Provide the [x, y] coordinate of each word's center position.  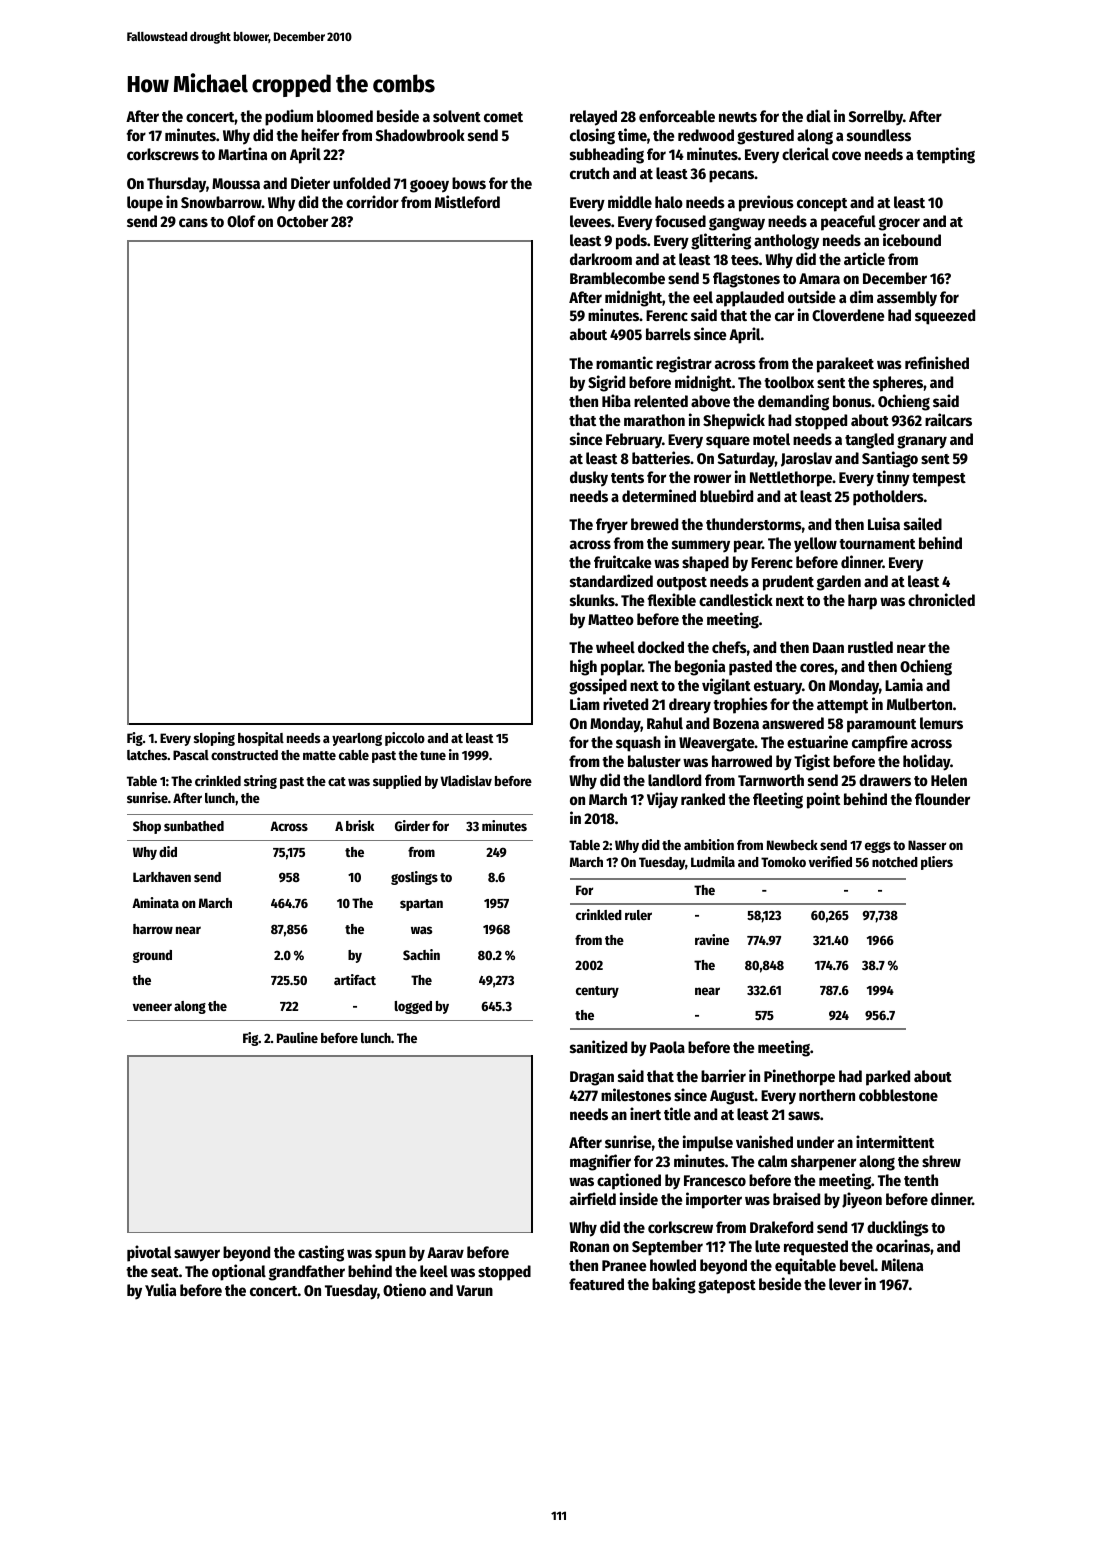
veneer [152, 1007]
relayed [593, 118]
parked [888, 1078]
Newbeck [792, 845]
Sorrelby [876, 118]
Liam [585, 703]
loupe [145, 204]
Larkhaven [162, 877]
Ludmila [713, 861]
